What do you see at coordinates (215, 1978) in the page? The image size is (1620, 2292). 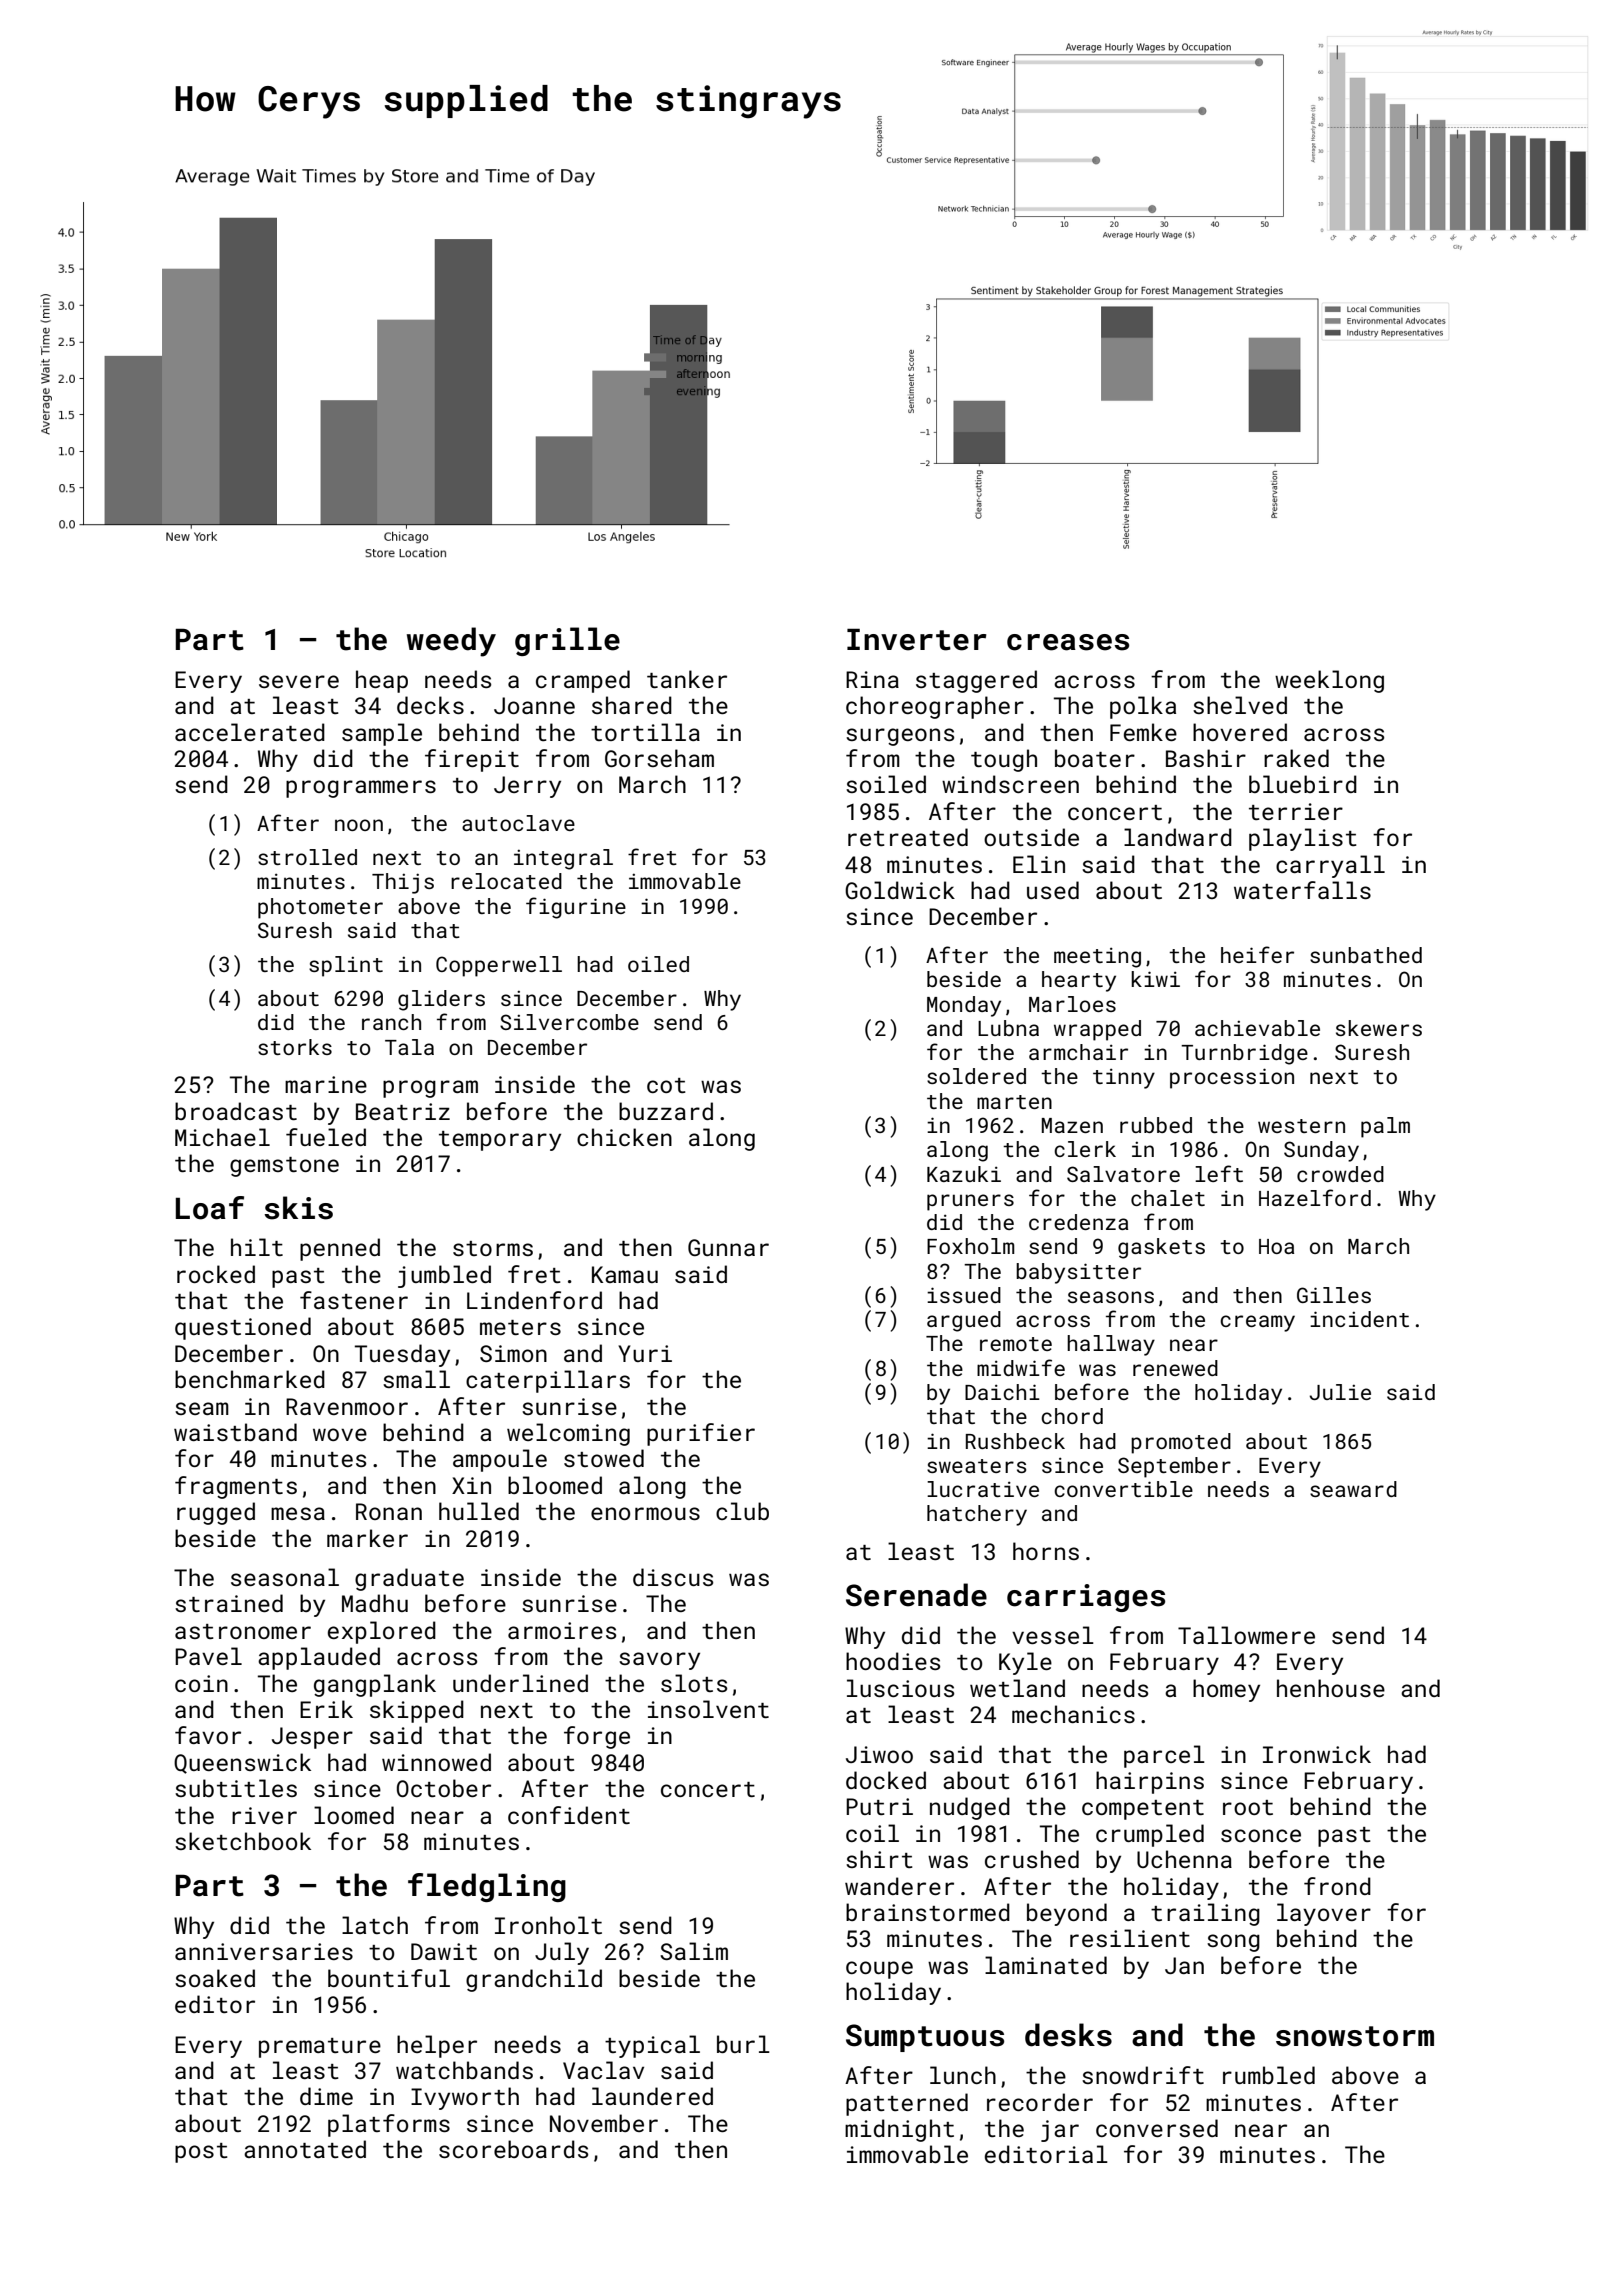 I see `soaked` at bounding box center [215, 1978].
